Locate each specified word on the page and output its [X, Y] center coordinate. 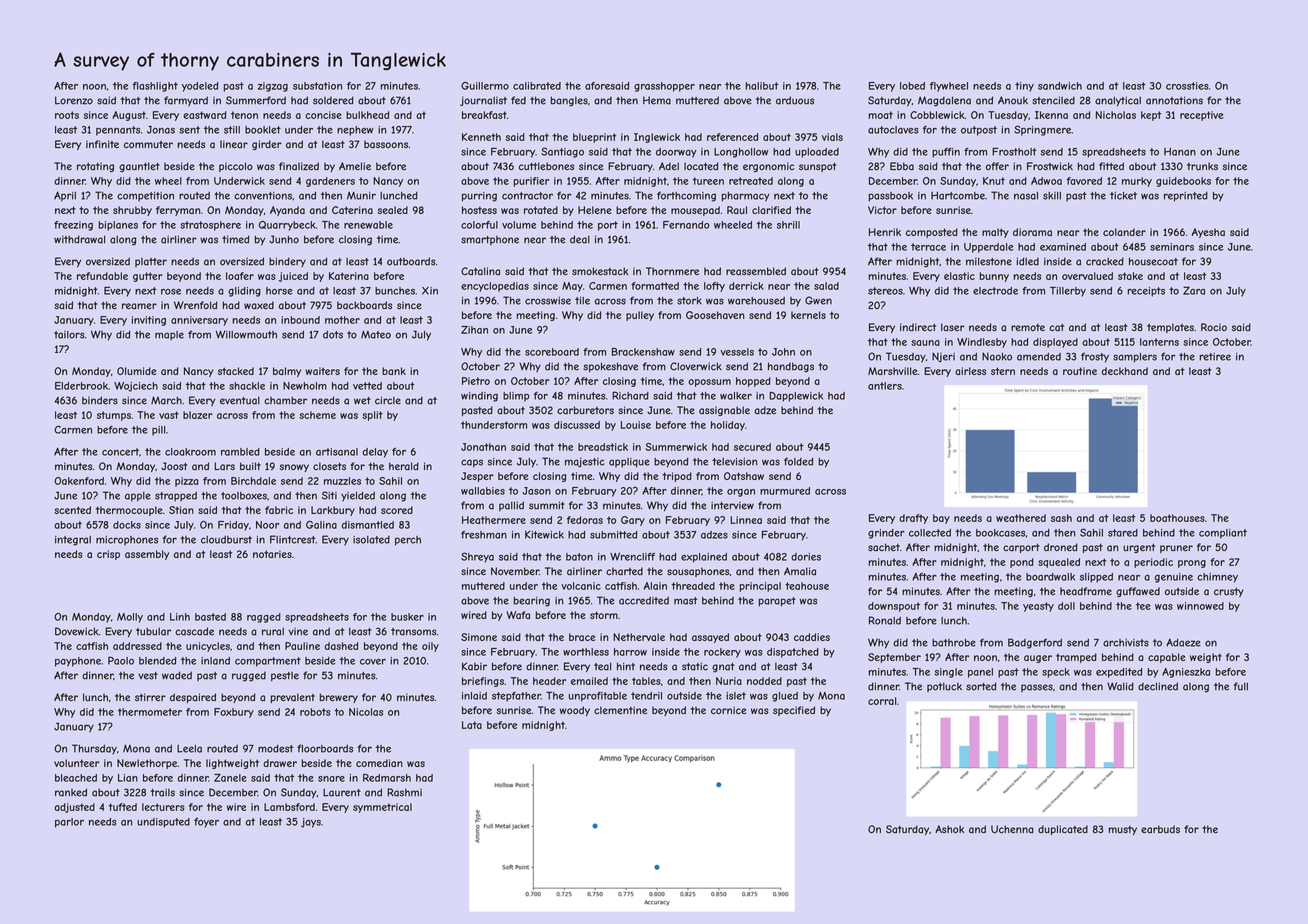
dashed [341, 646]
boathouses [1177, 518]
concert [120, 452]
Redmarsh [387, 778]
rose [171, 292]
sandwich [1060, 86]
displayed [1055, 343]
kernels [808, 315]
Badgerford [1035, 643]
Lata [472, 725]
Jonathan [483, 447]
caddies [812, 637]
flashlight [155, 87]
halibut [762, 86]
